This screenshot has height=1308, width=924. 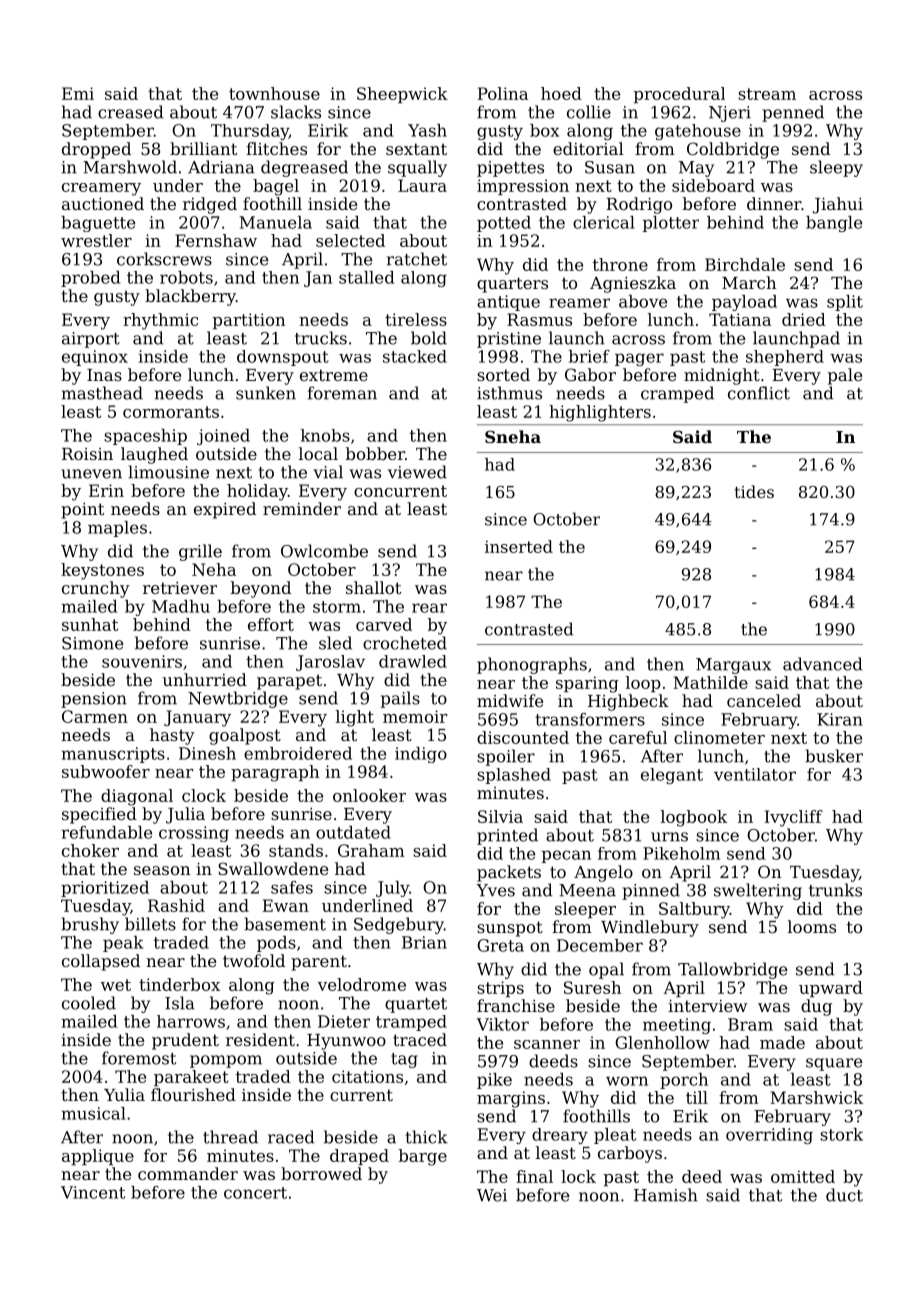 What do you see at coordinates (274, 93) in the screenshot?
I see `townhouse` at bounding box center [274, 93].
